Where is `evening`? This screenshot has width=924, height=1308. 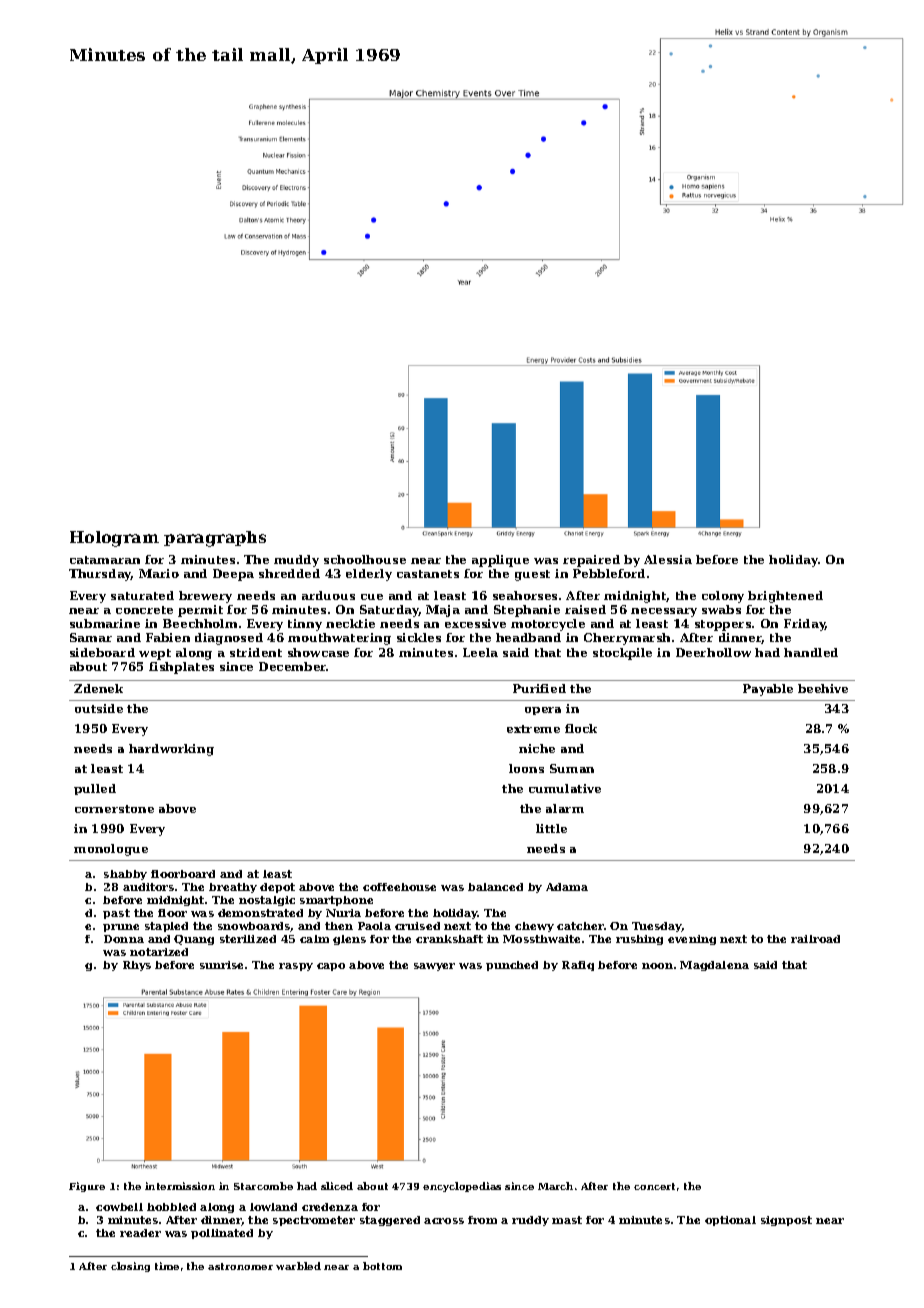
evening is located at coordinates (692, 940).
